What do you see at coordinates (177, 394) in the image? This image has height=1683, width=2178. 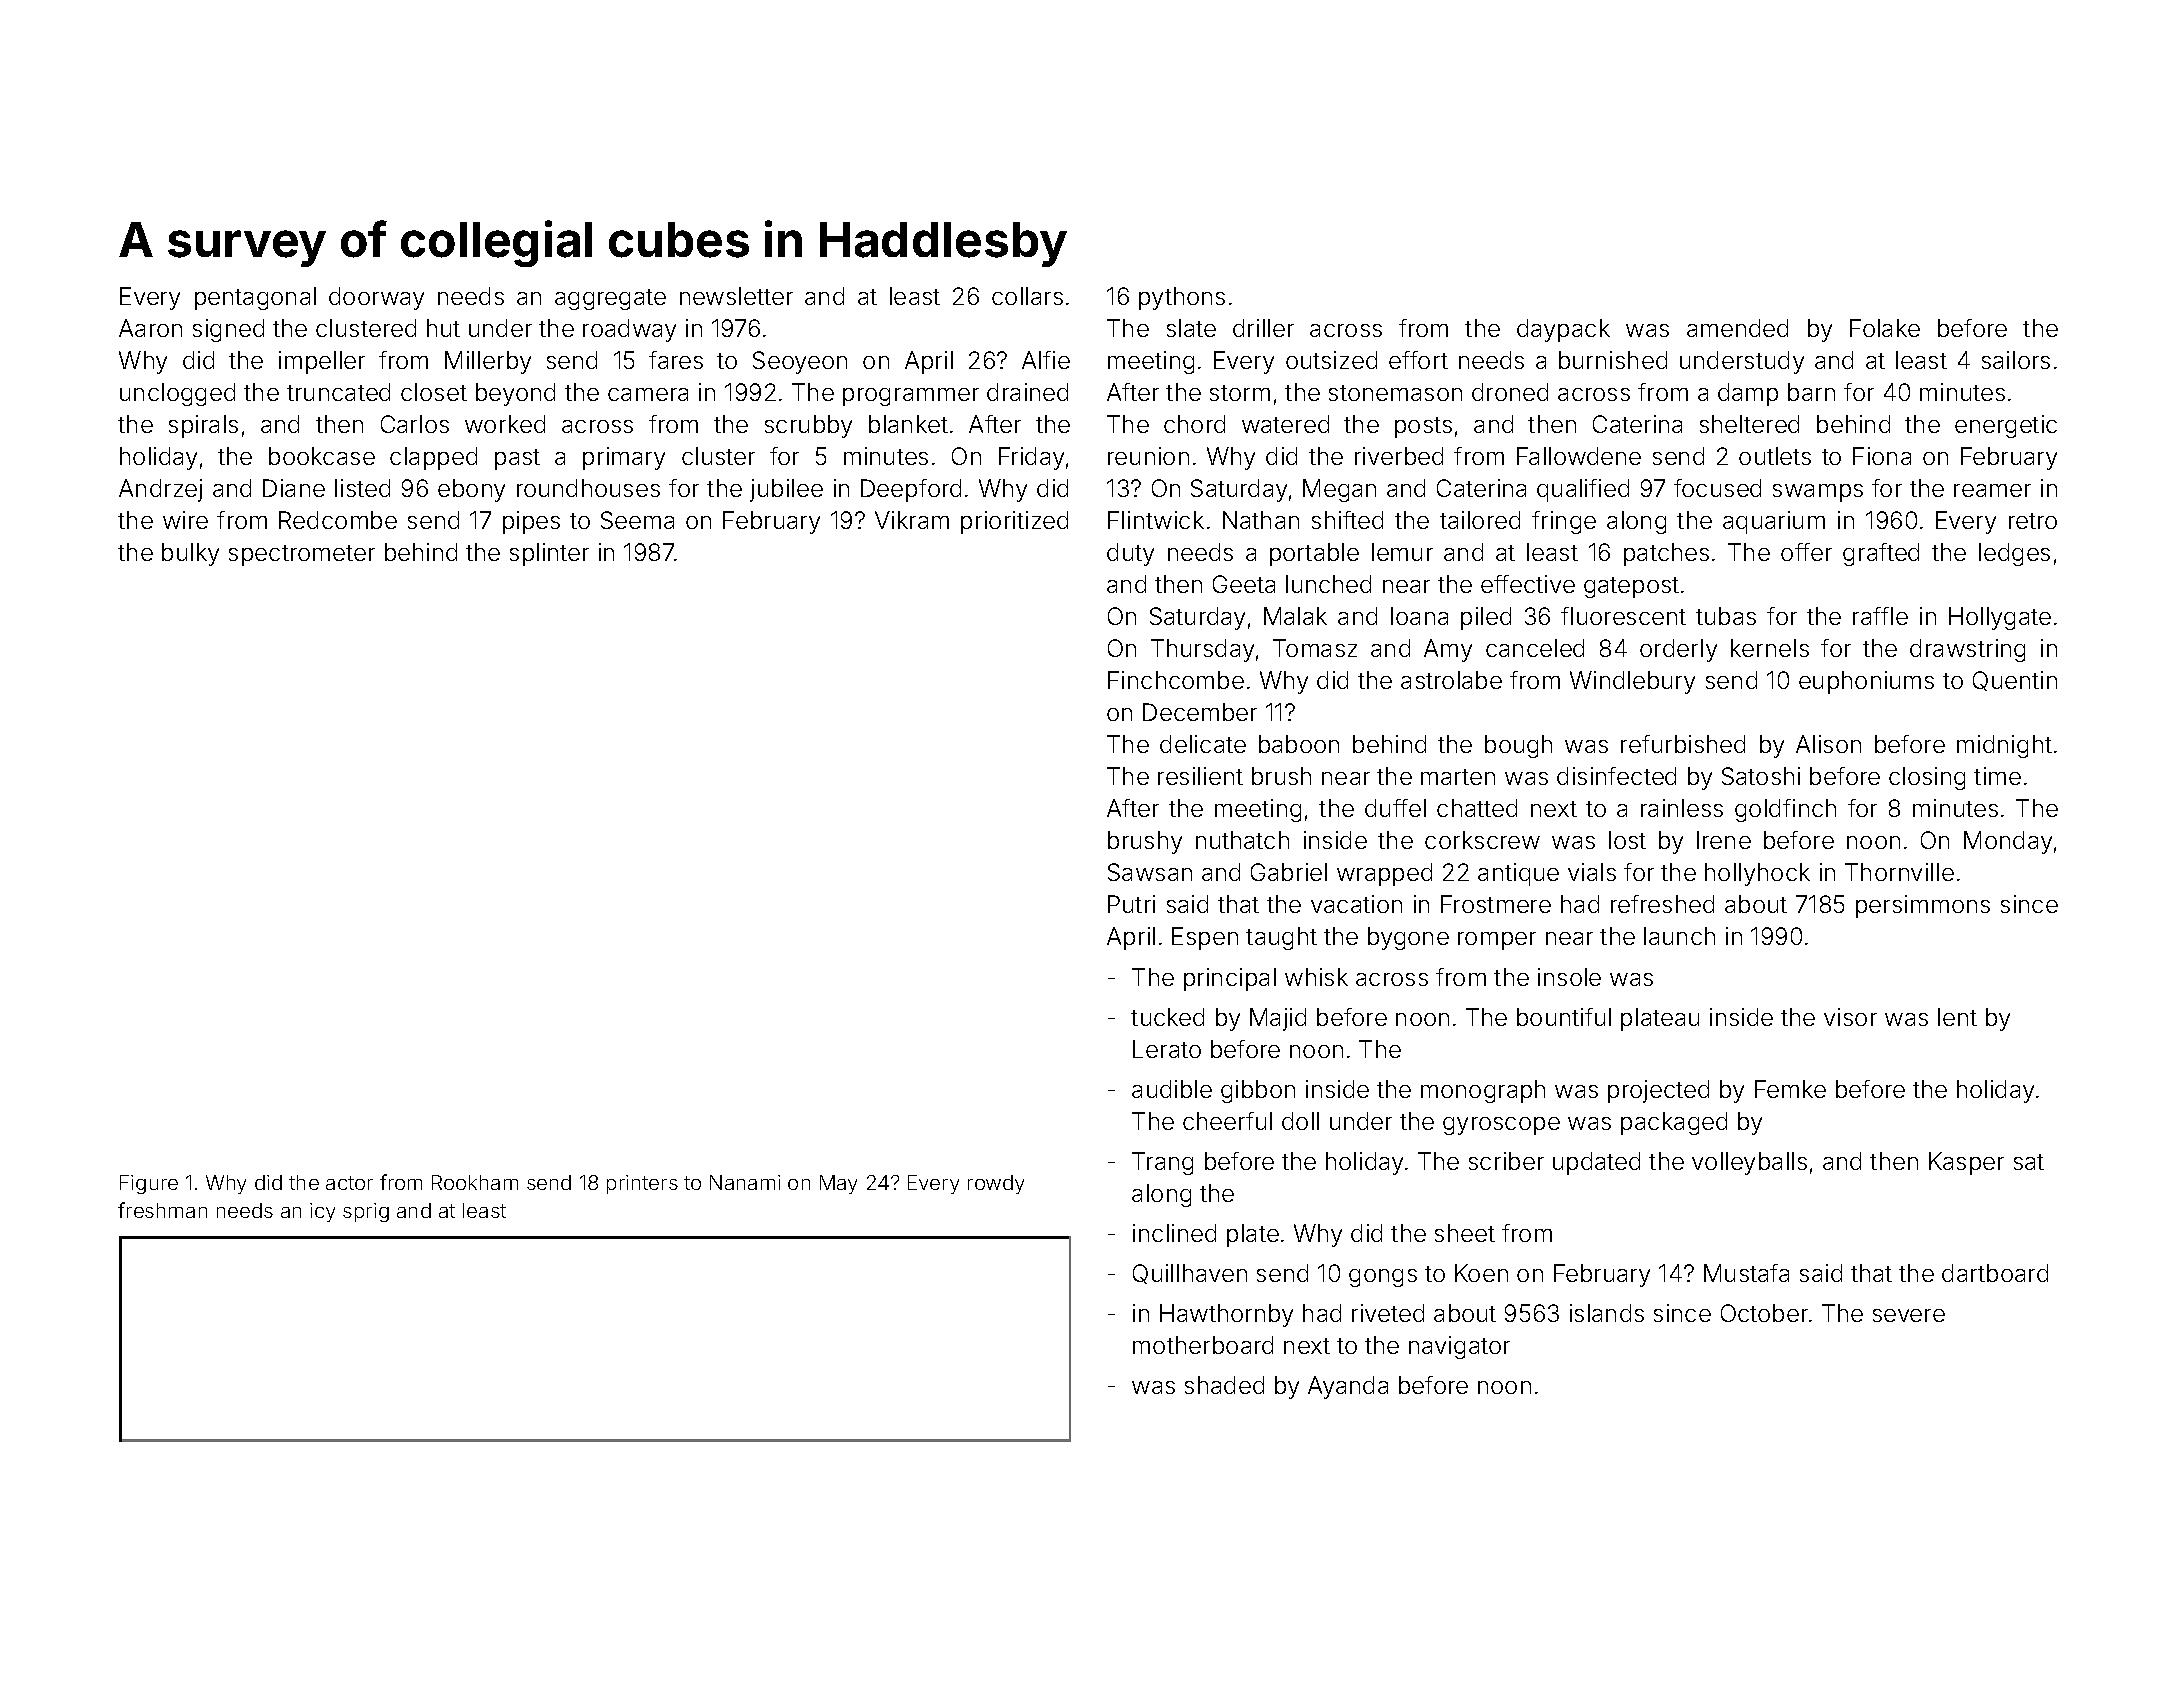 I see `unclogged` at bounding box center [177, 394].
